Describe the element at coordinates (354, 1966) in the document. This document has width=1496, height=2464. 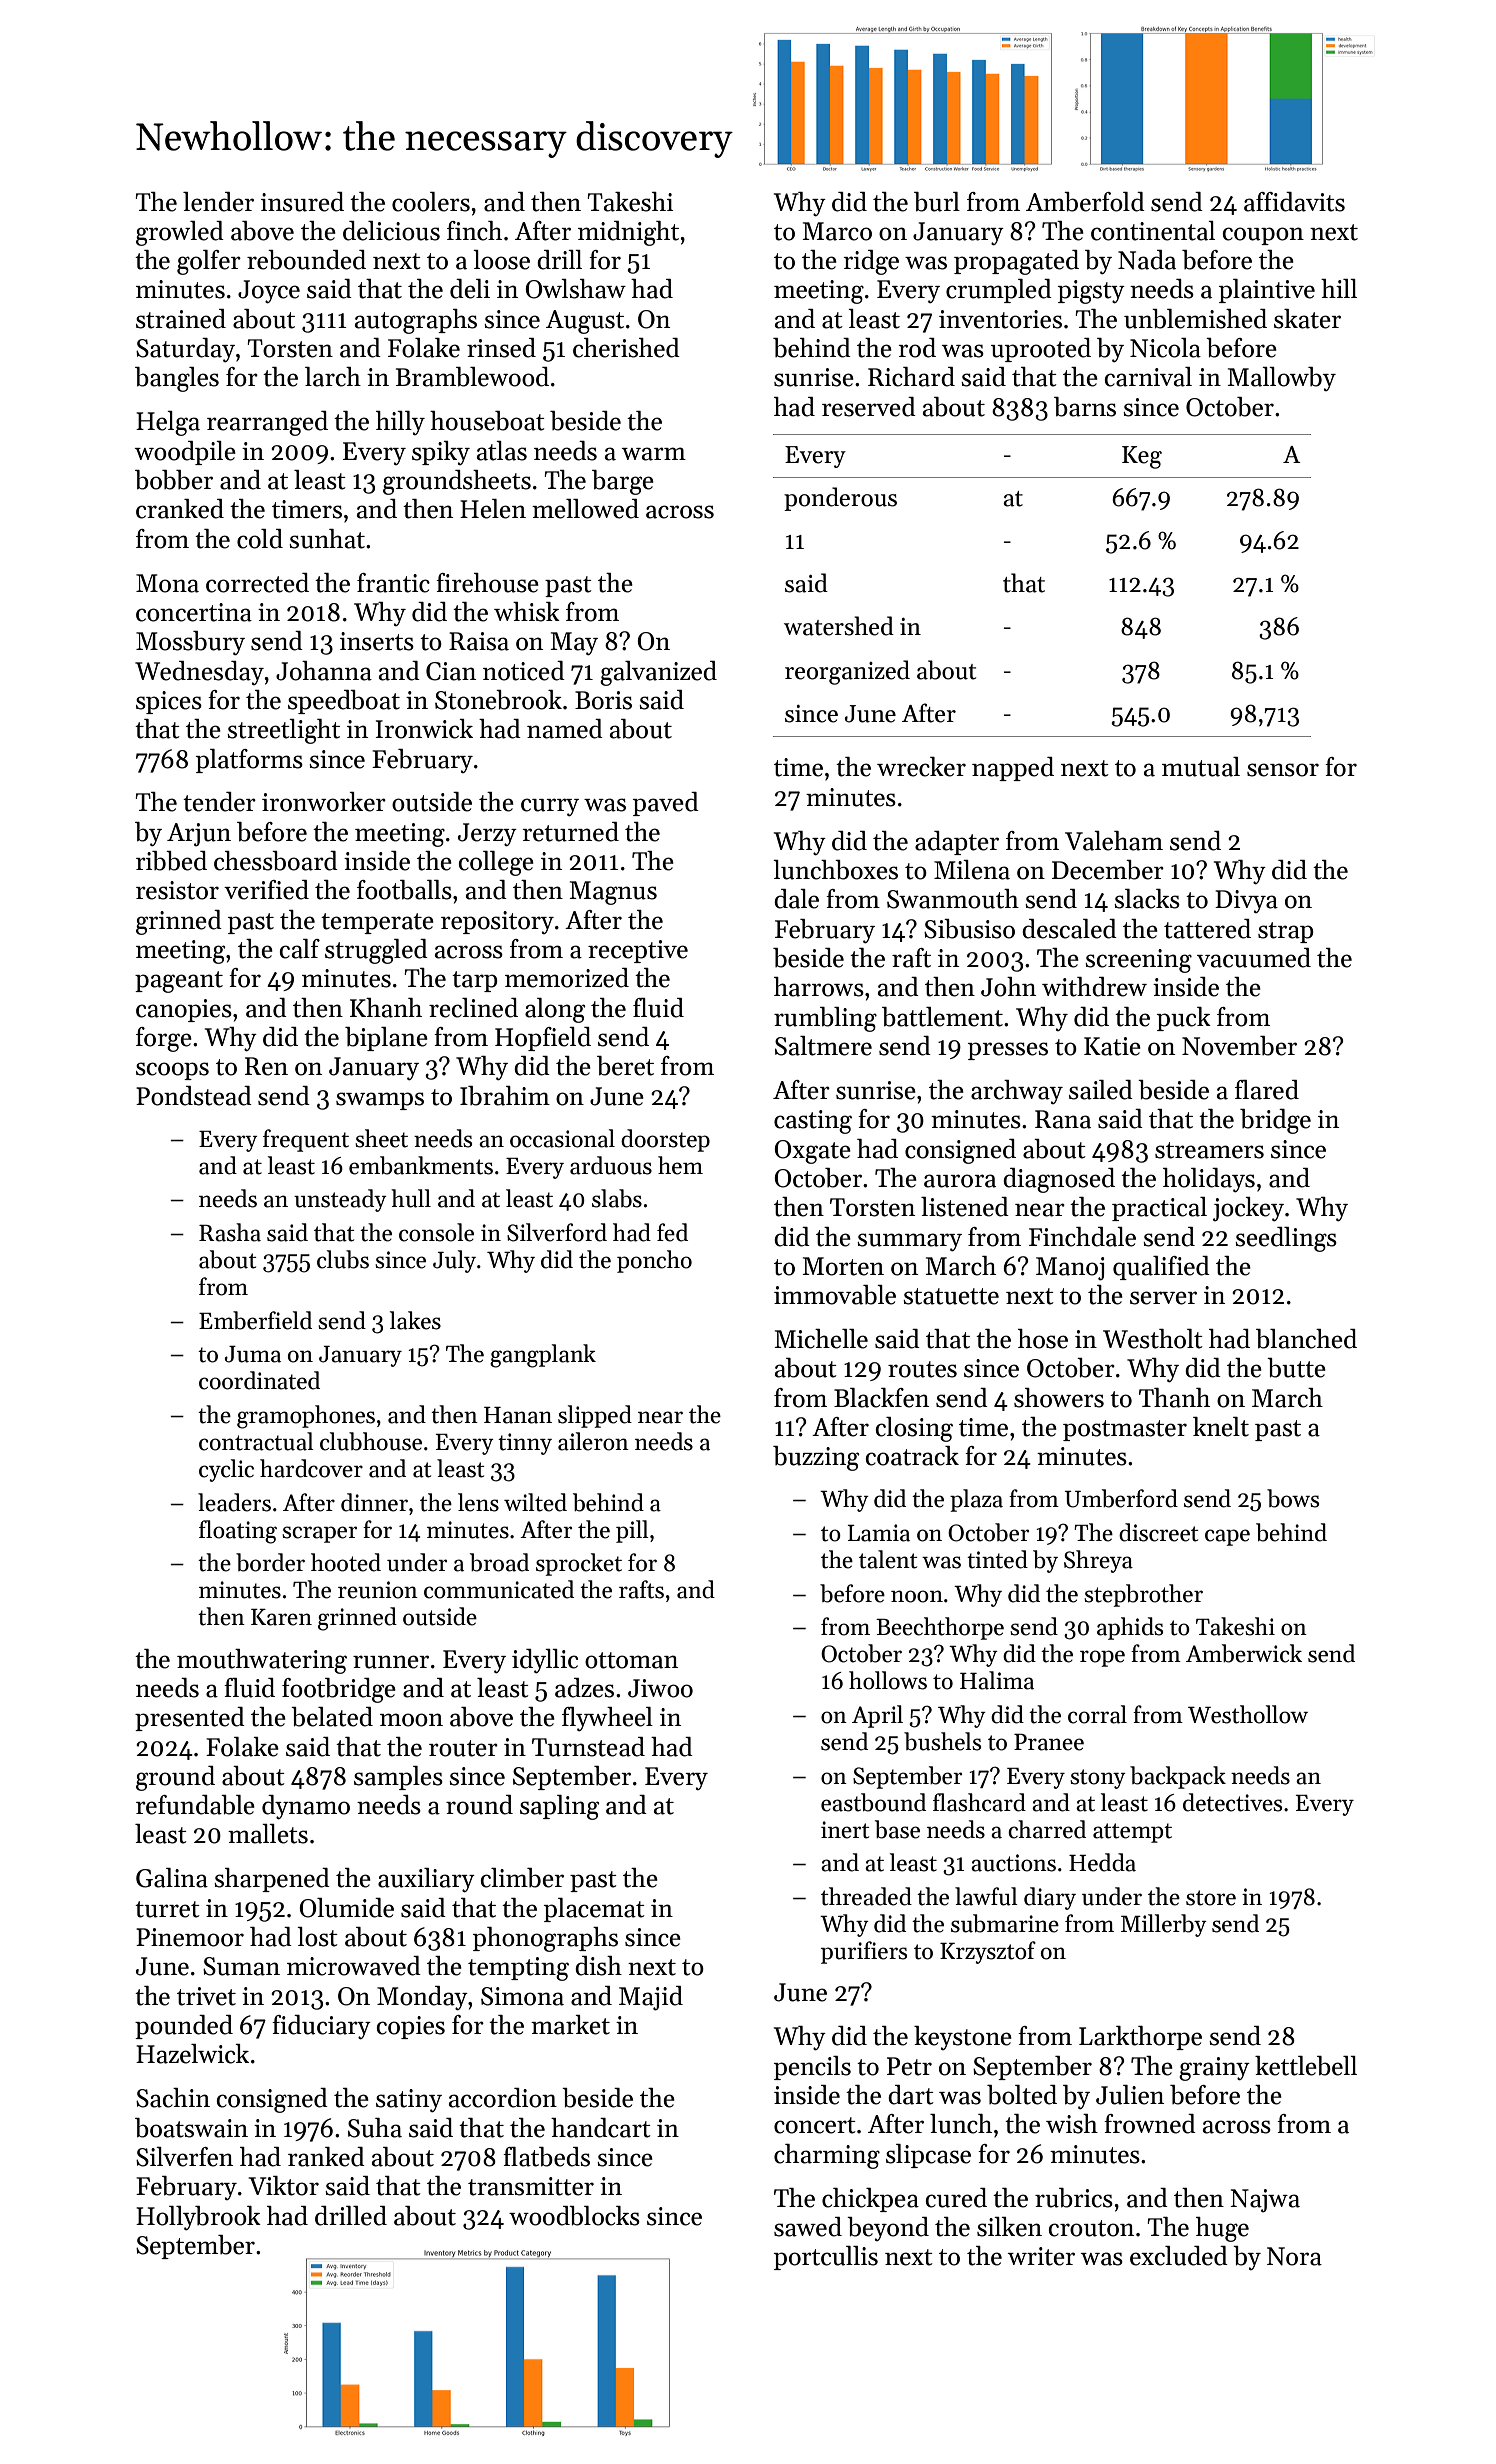
I see `microwaved` at that location.
